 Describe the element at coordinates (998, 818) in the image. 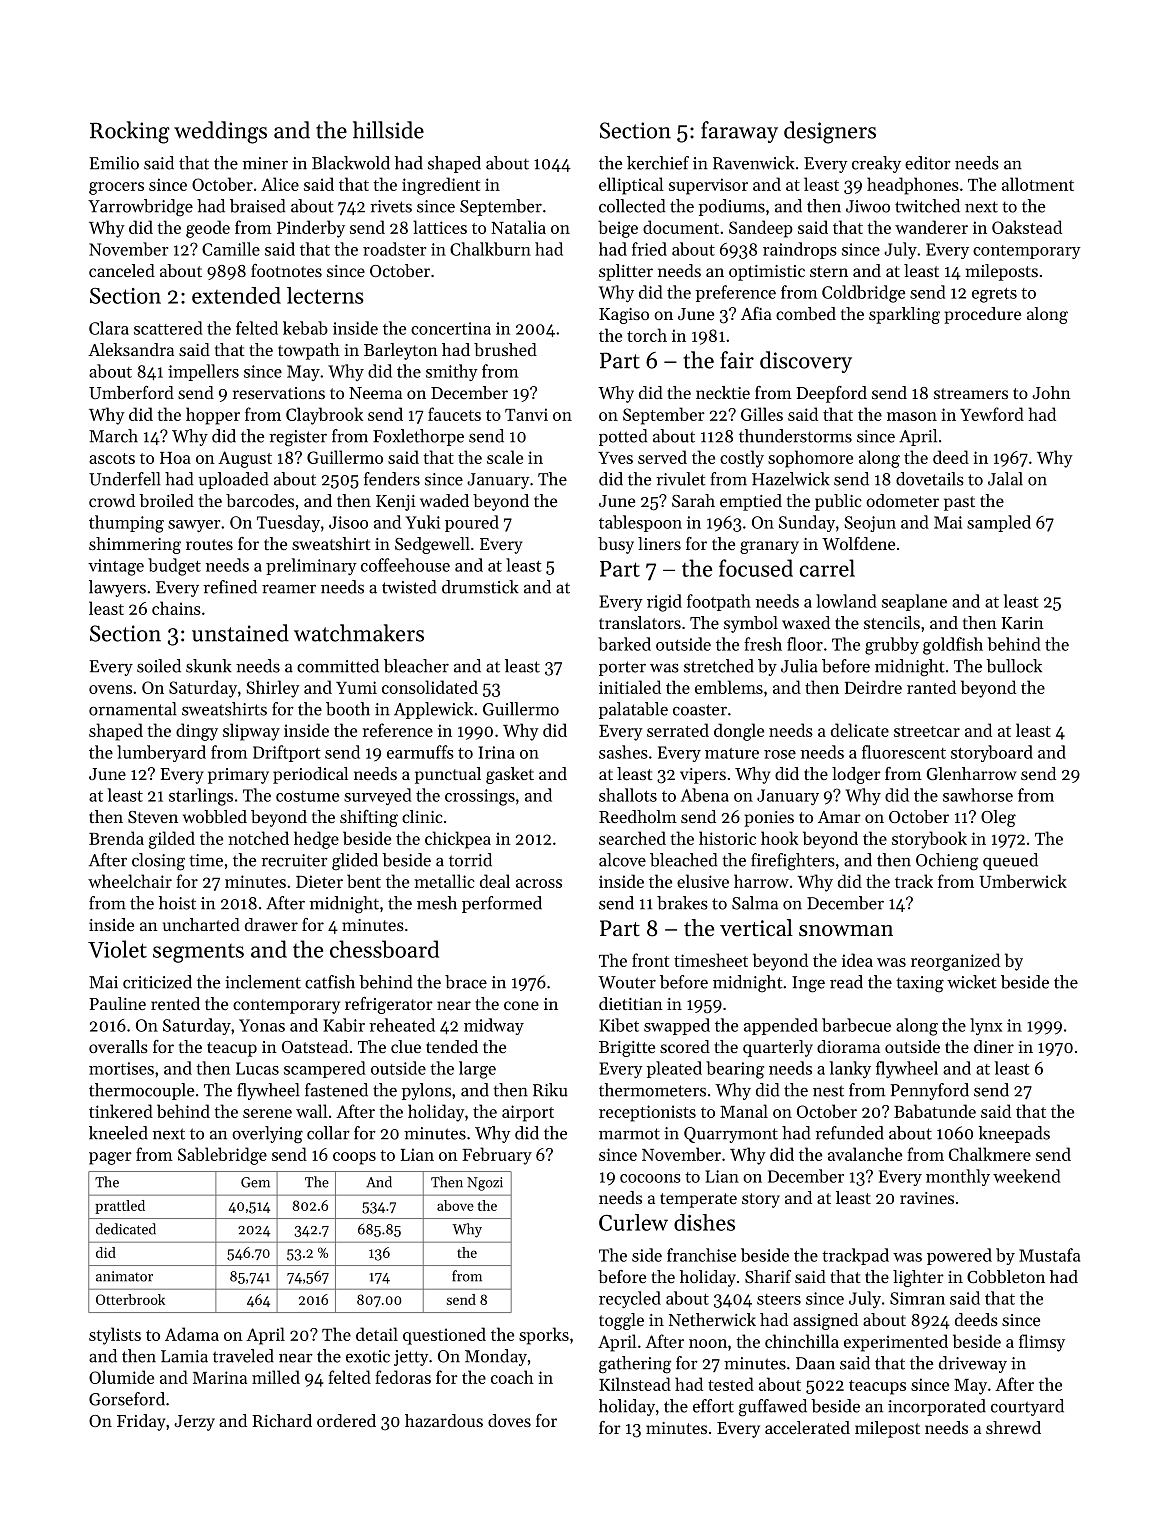

I see `Oleg` at that location.
